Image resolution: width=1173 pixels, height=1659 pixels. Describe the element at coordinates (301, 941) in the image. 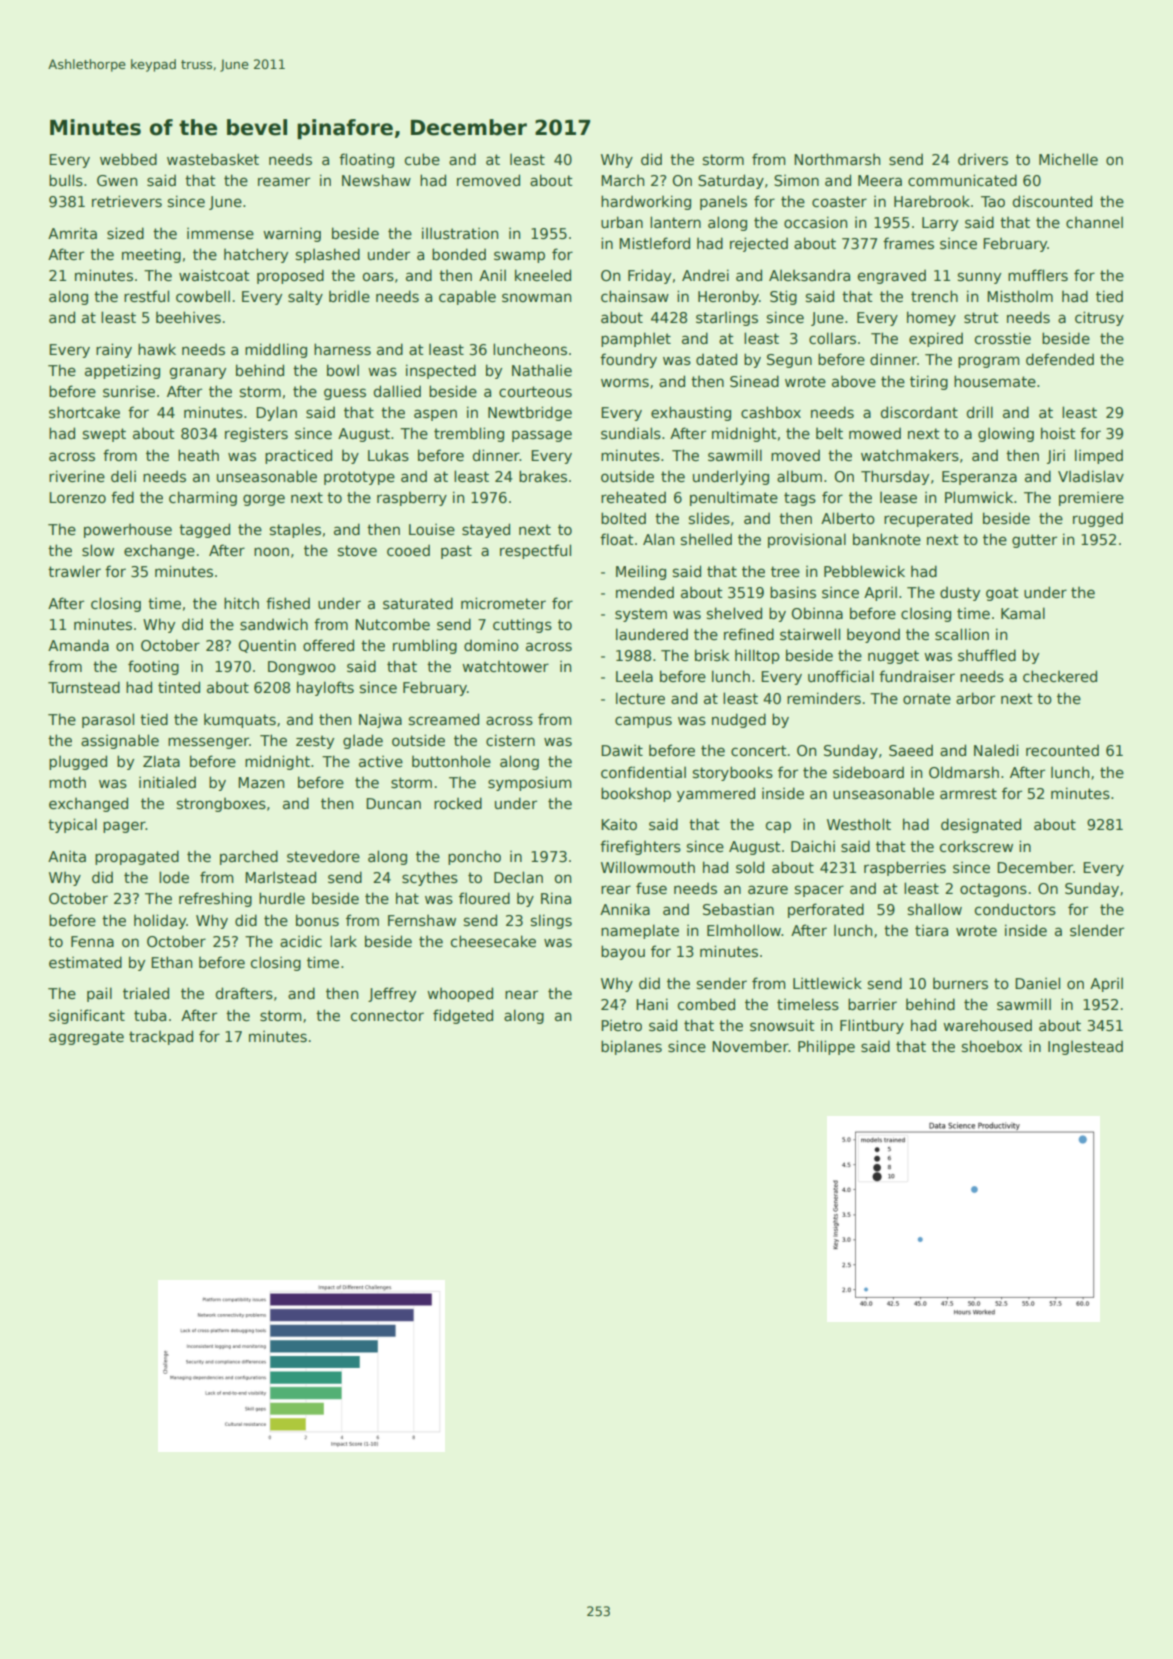

I see `acidic` at that location.
